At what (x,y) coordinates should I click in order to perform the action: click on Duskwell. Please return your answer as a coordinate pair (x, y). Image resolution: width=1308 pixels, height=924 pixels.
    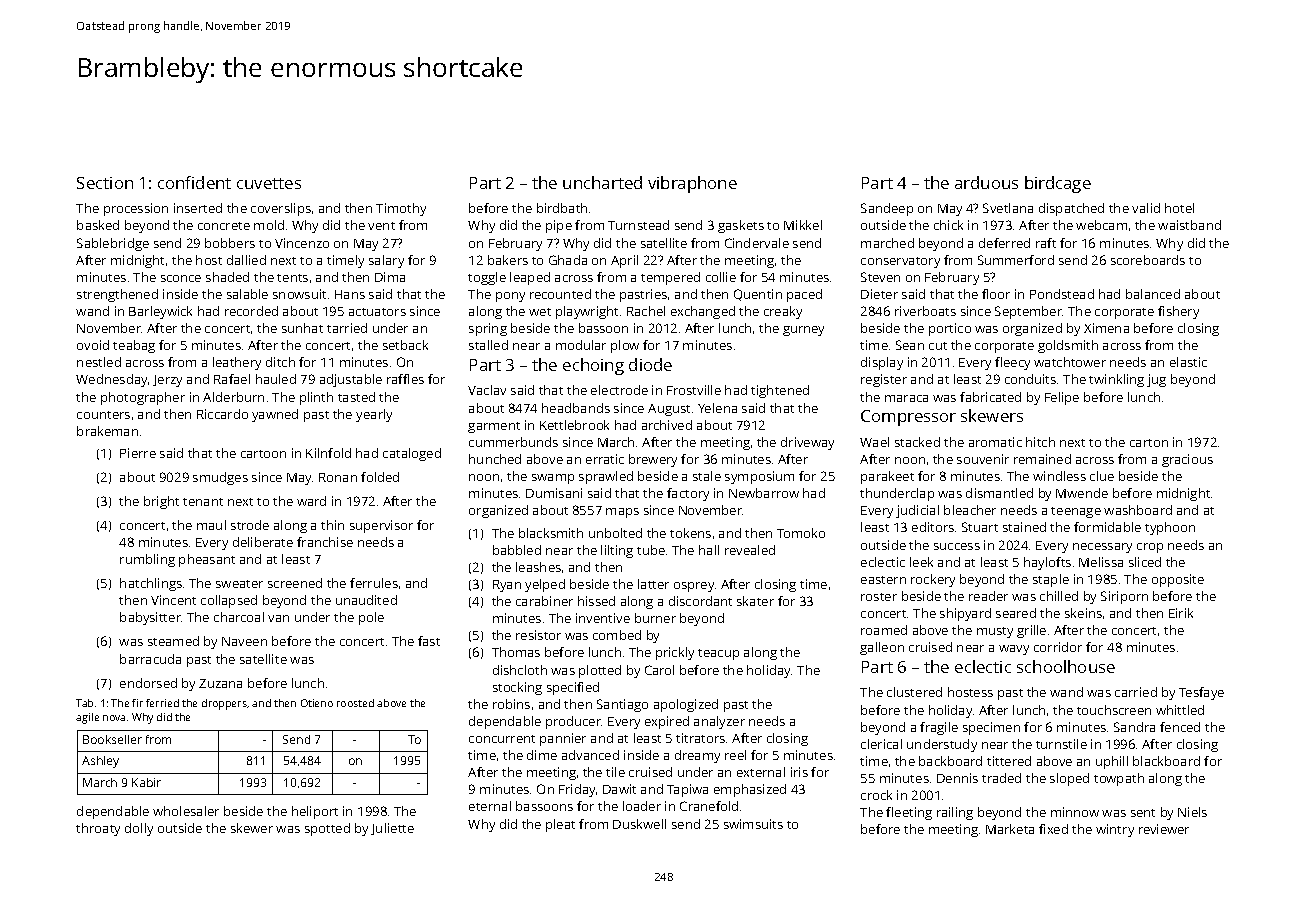
    Looking at the image, I should click on (639, 824).
